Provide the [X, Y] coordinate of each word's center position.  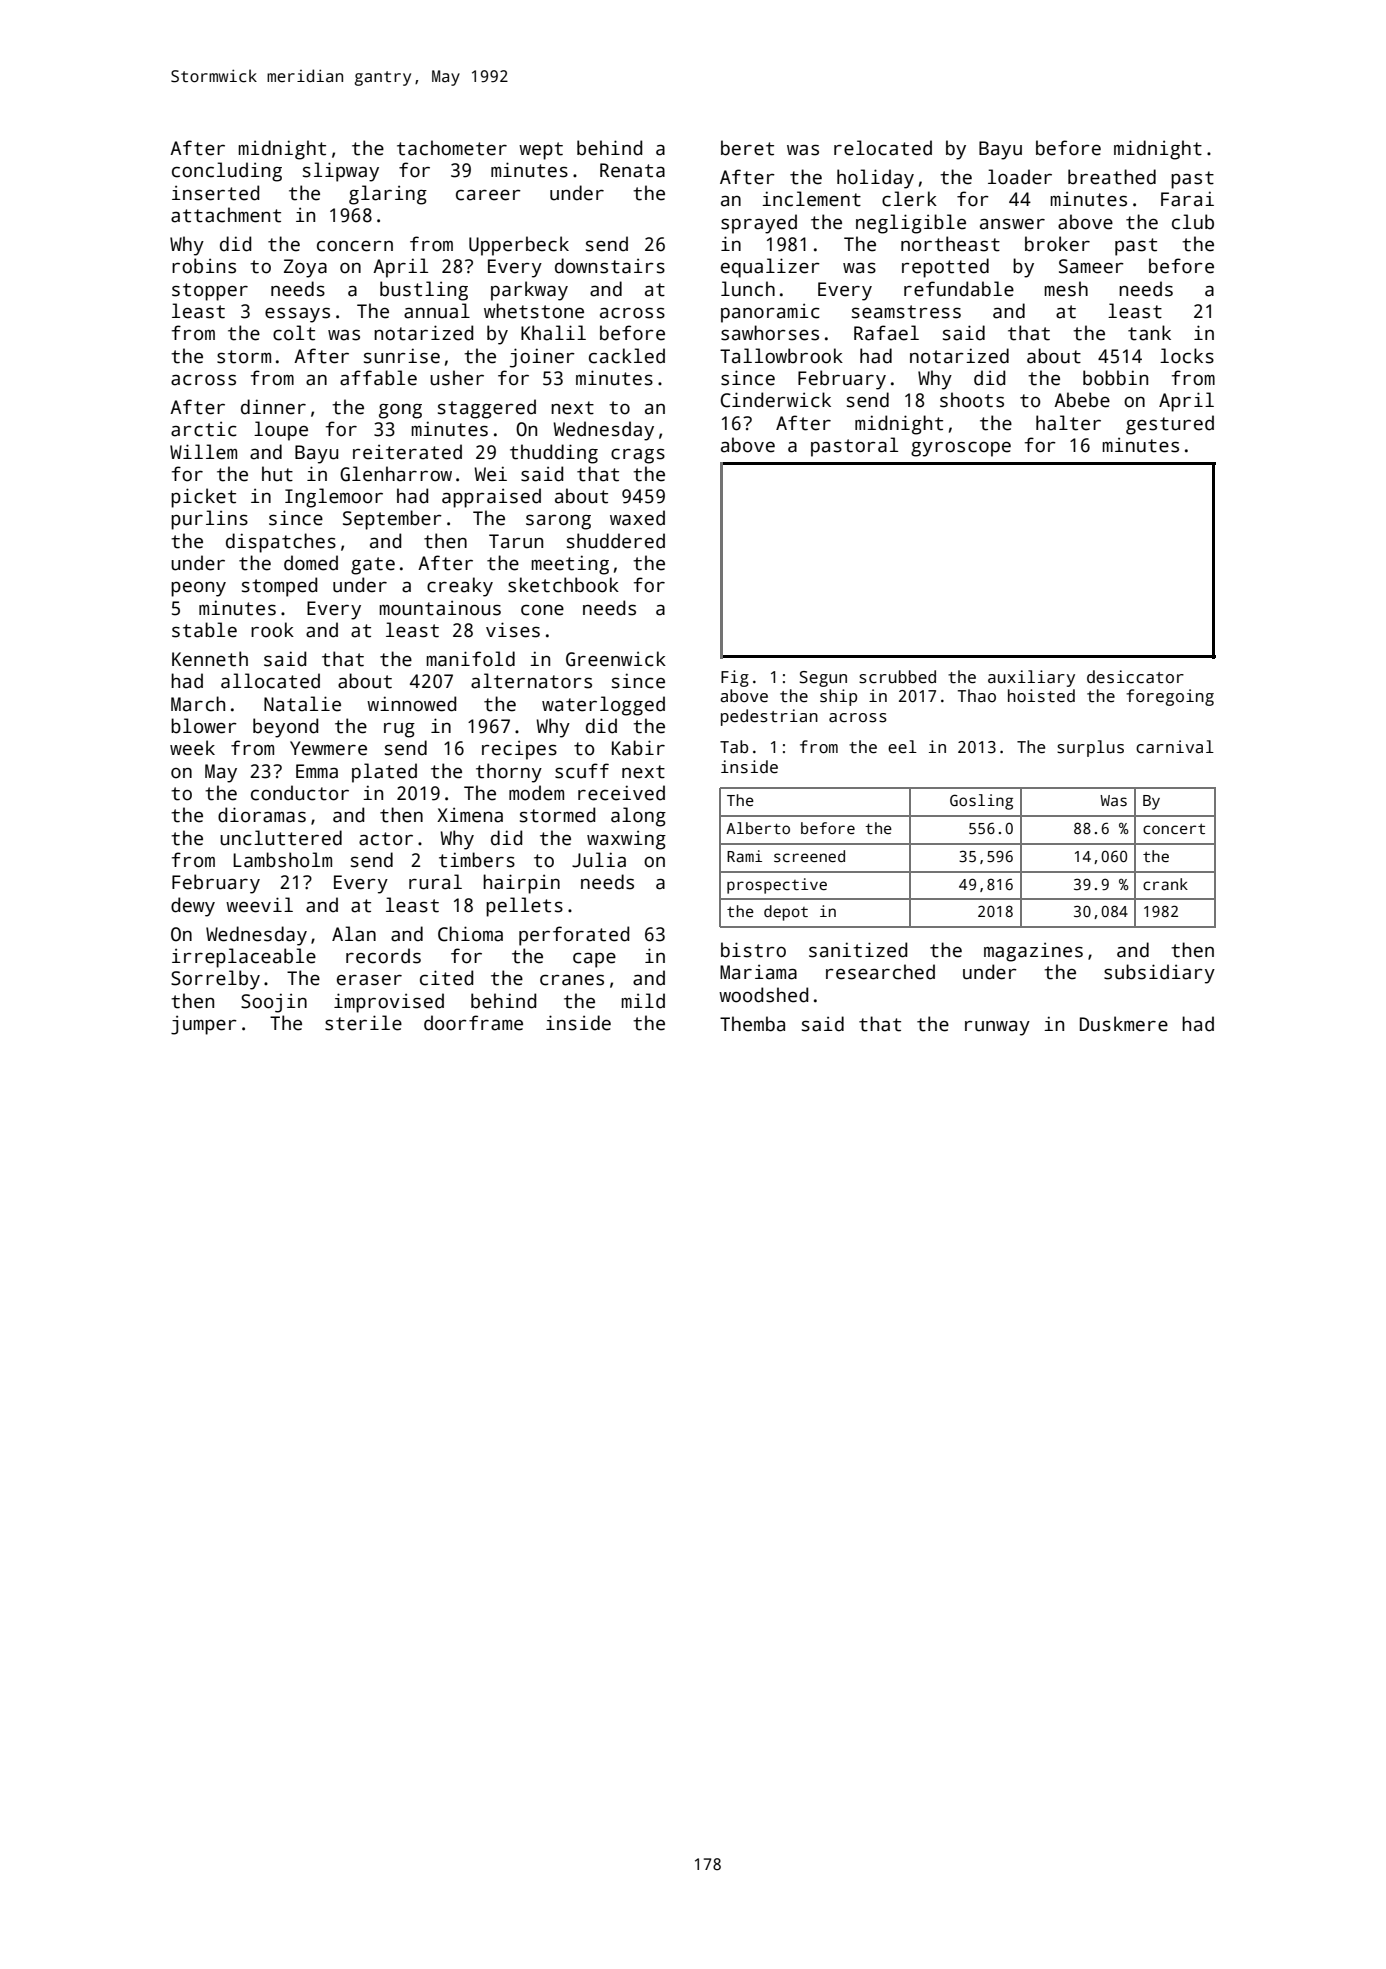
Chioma [470, 934]
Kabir [638, 748]
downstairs [610, 266]
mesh [1066, 289]
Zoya [305, 268]
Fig [735, 678]
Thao [977, 696]
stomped [279, 587]
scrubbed [897, 677]
